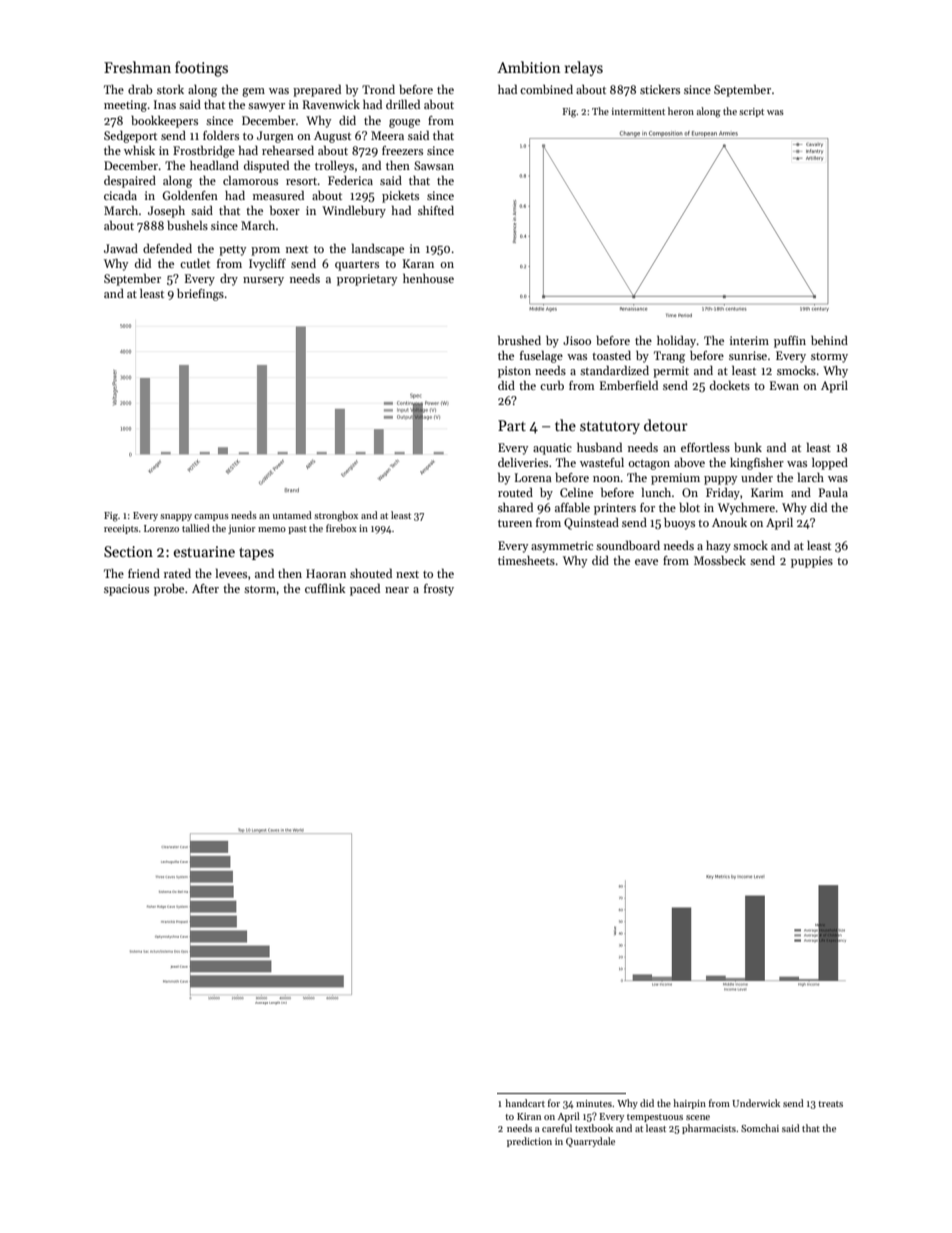 Image resolution: width=952 pixels, height=1233 pixels. Describe the element at coordinates (610, 427) in the screenshot. I see `statutory` at that location.
